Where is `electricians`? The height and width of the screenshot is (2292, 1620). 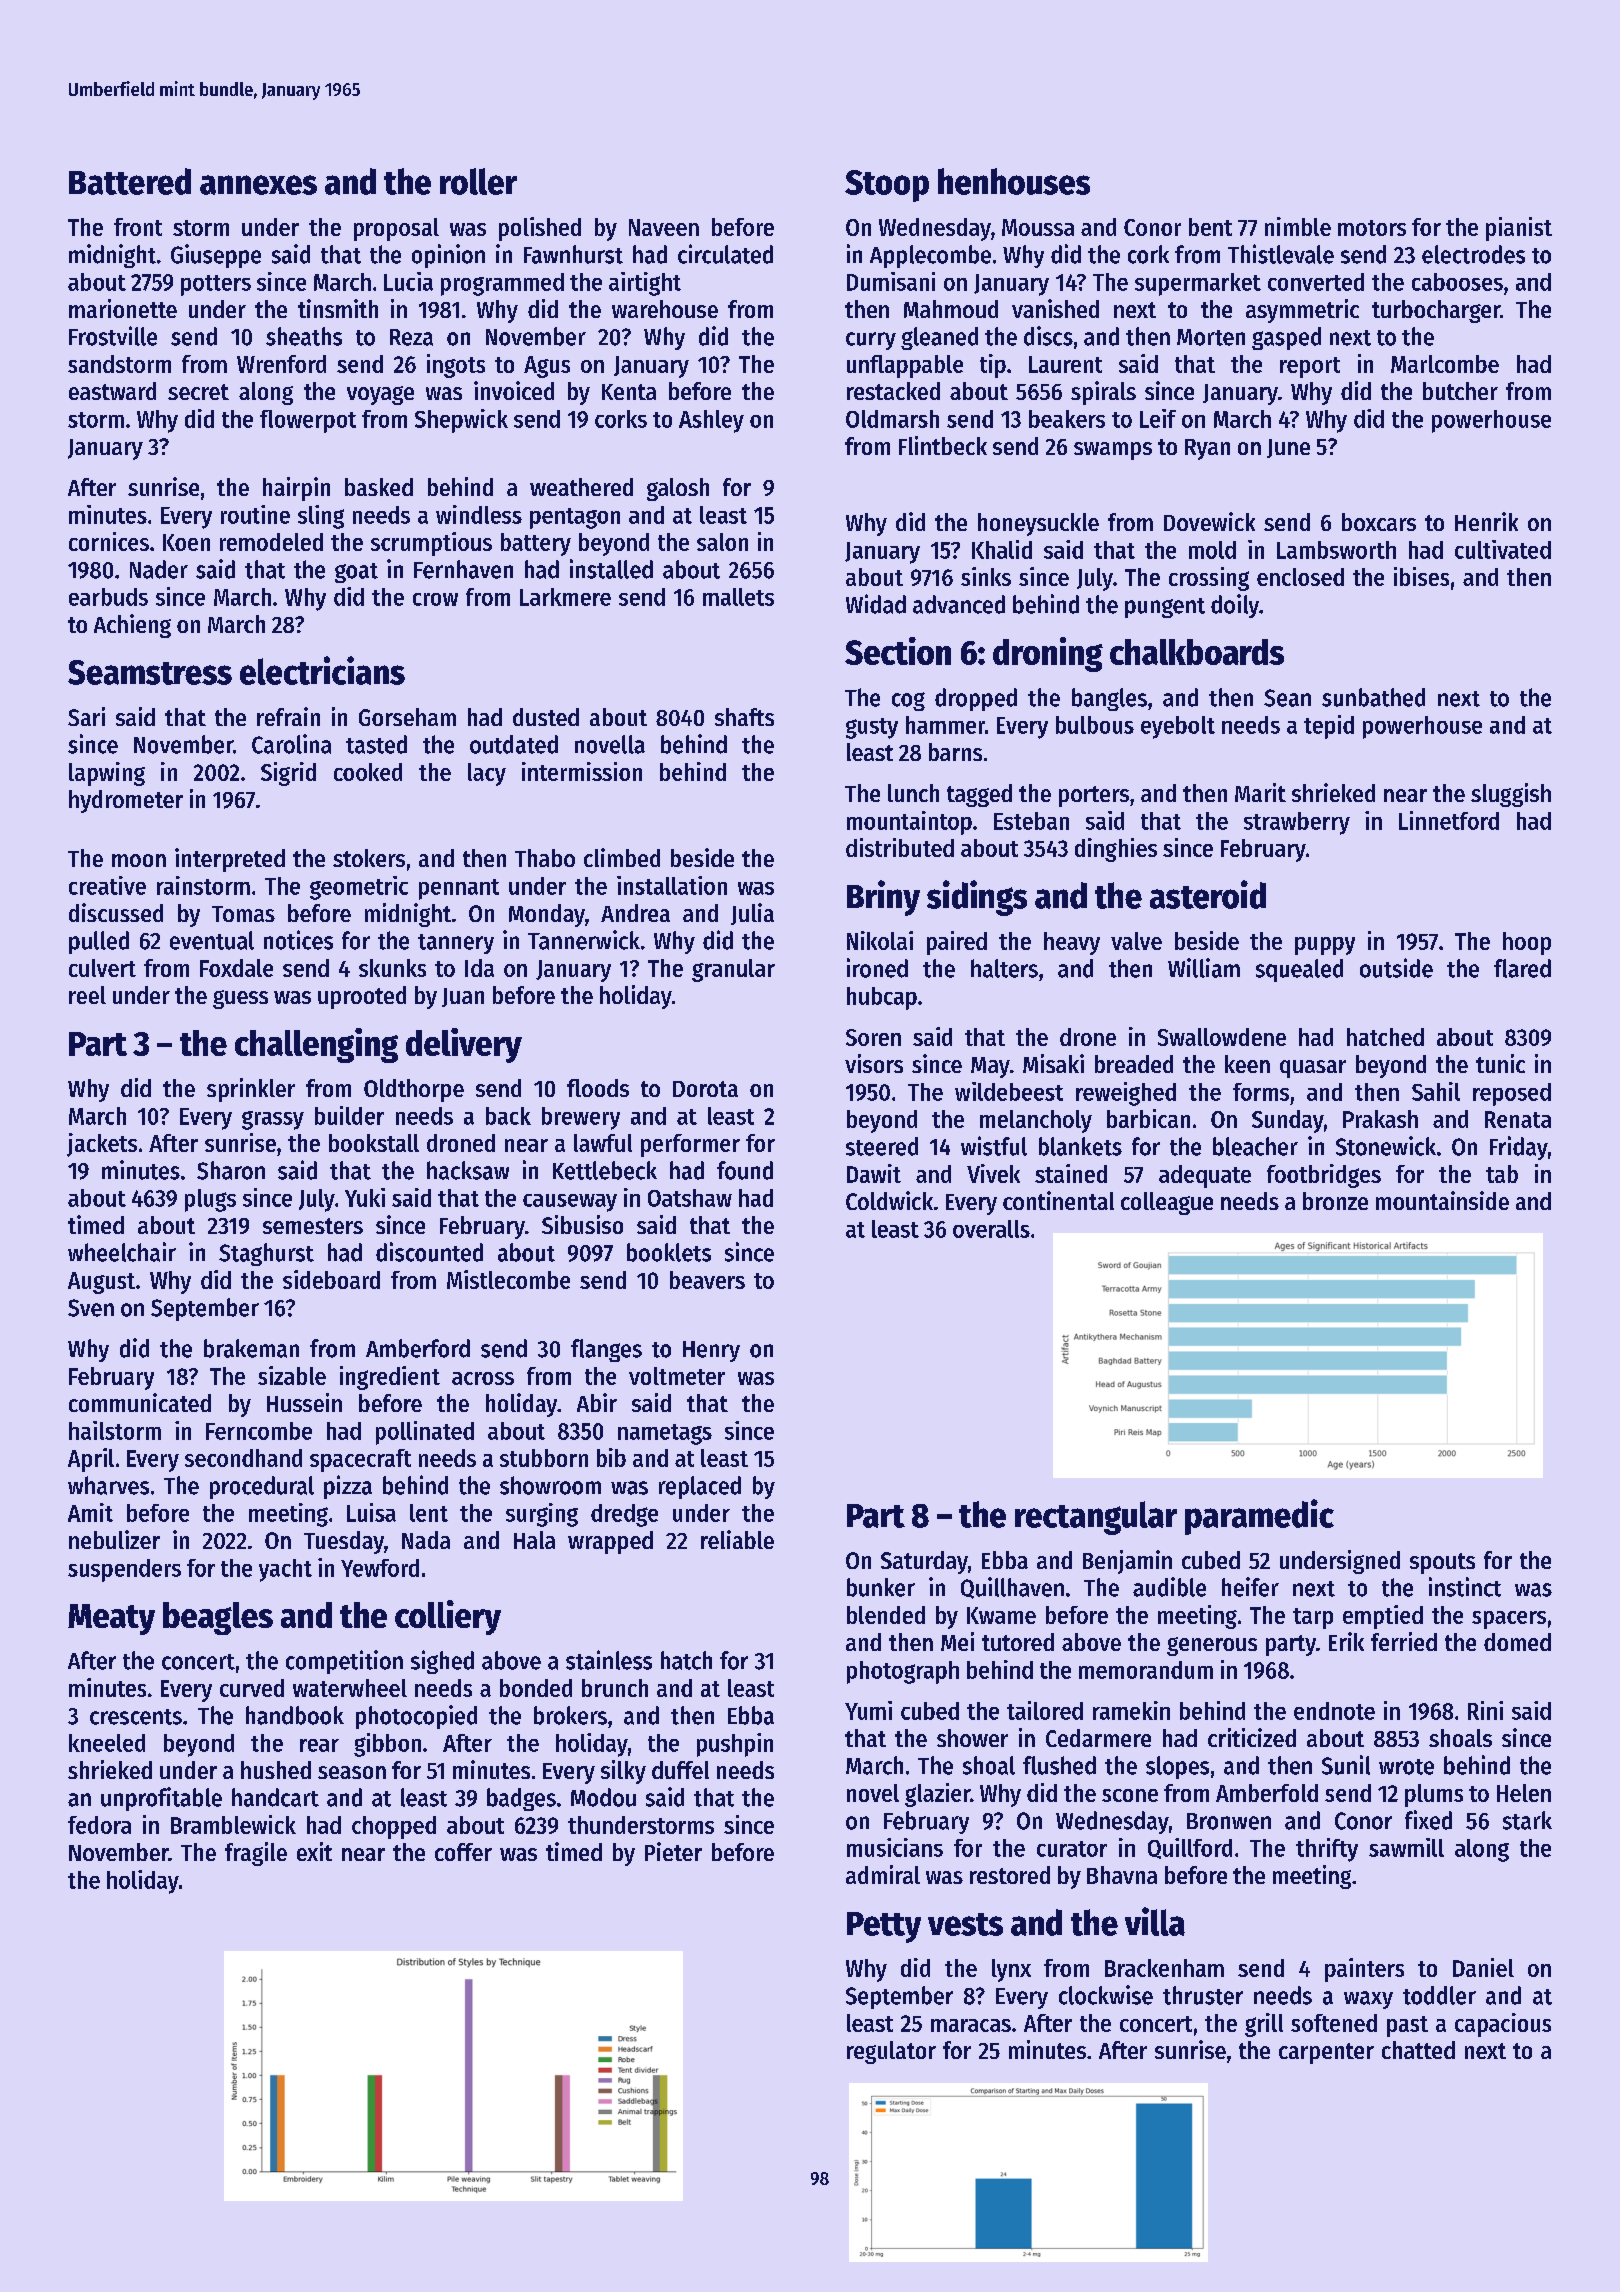
electricians is located at coordinates (322, 670).
